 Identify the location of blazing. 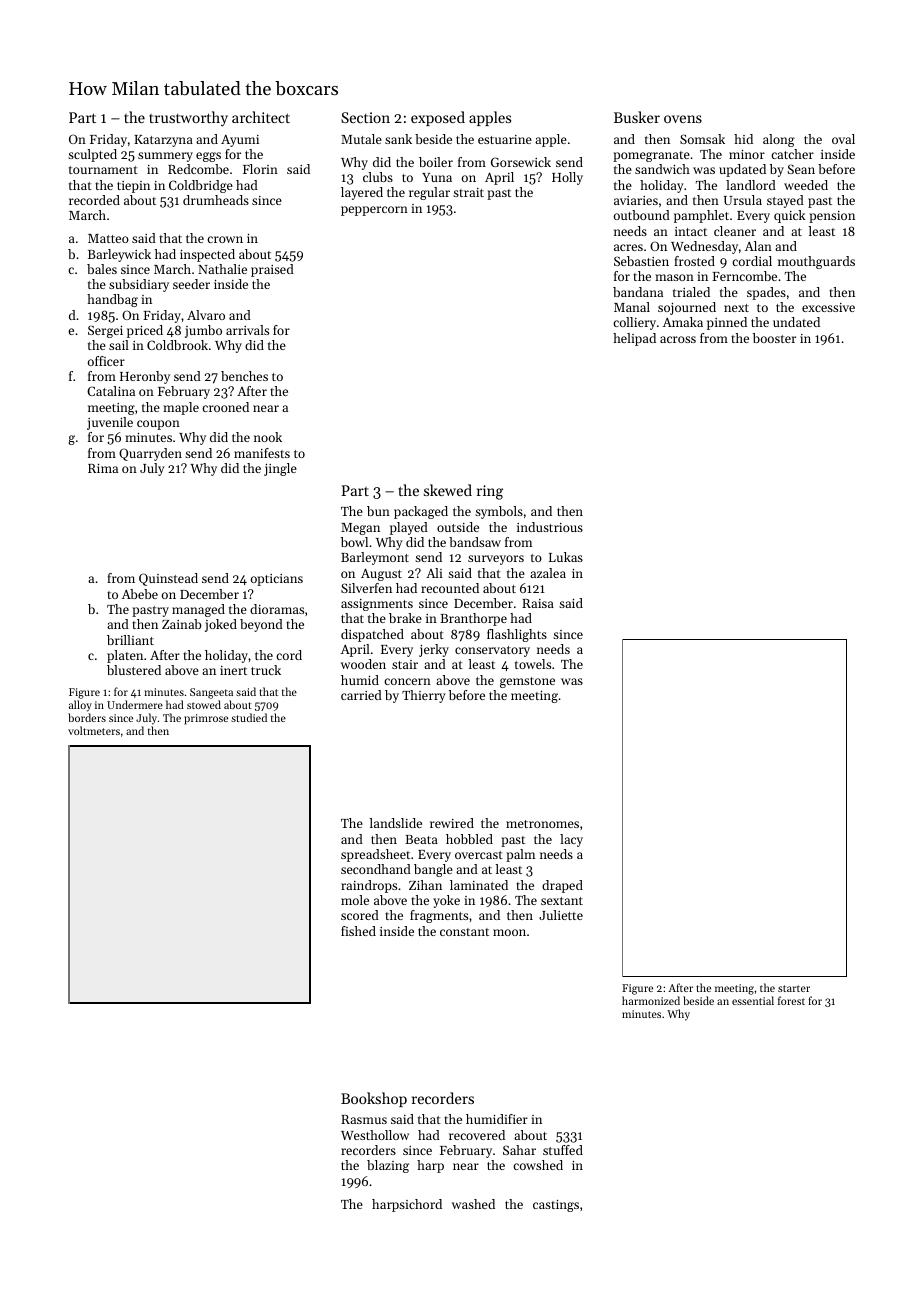
(388, 1166).
